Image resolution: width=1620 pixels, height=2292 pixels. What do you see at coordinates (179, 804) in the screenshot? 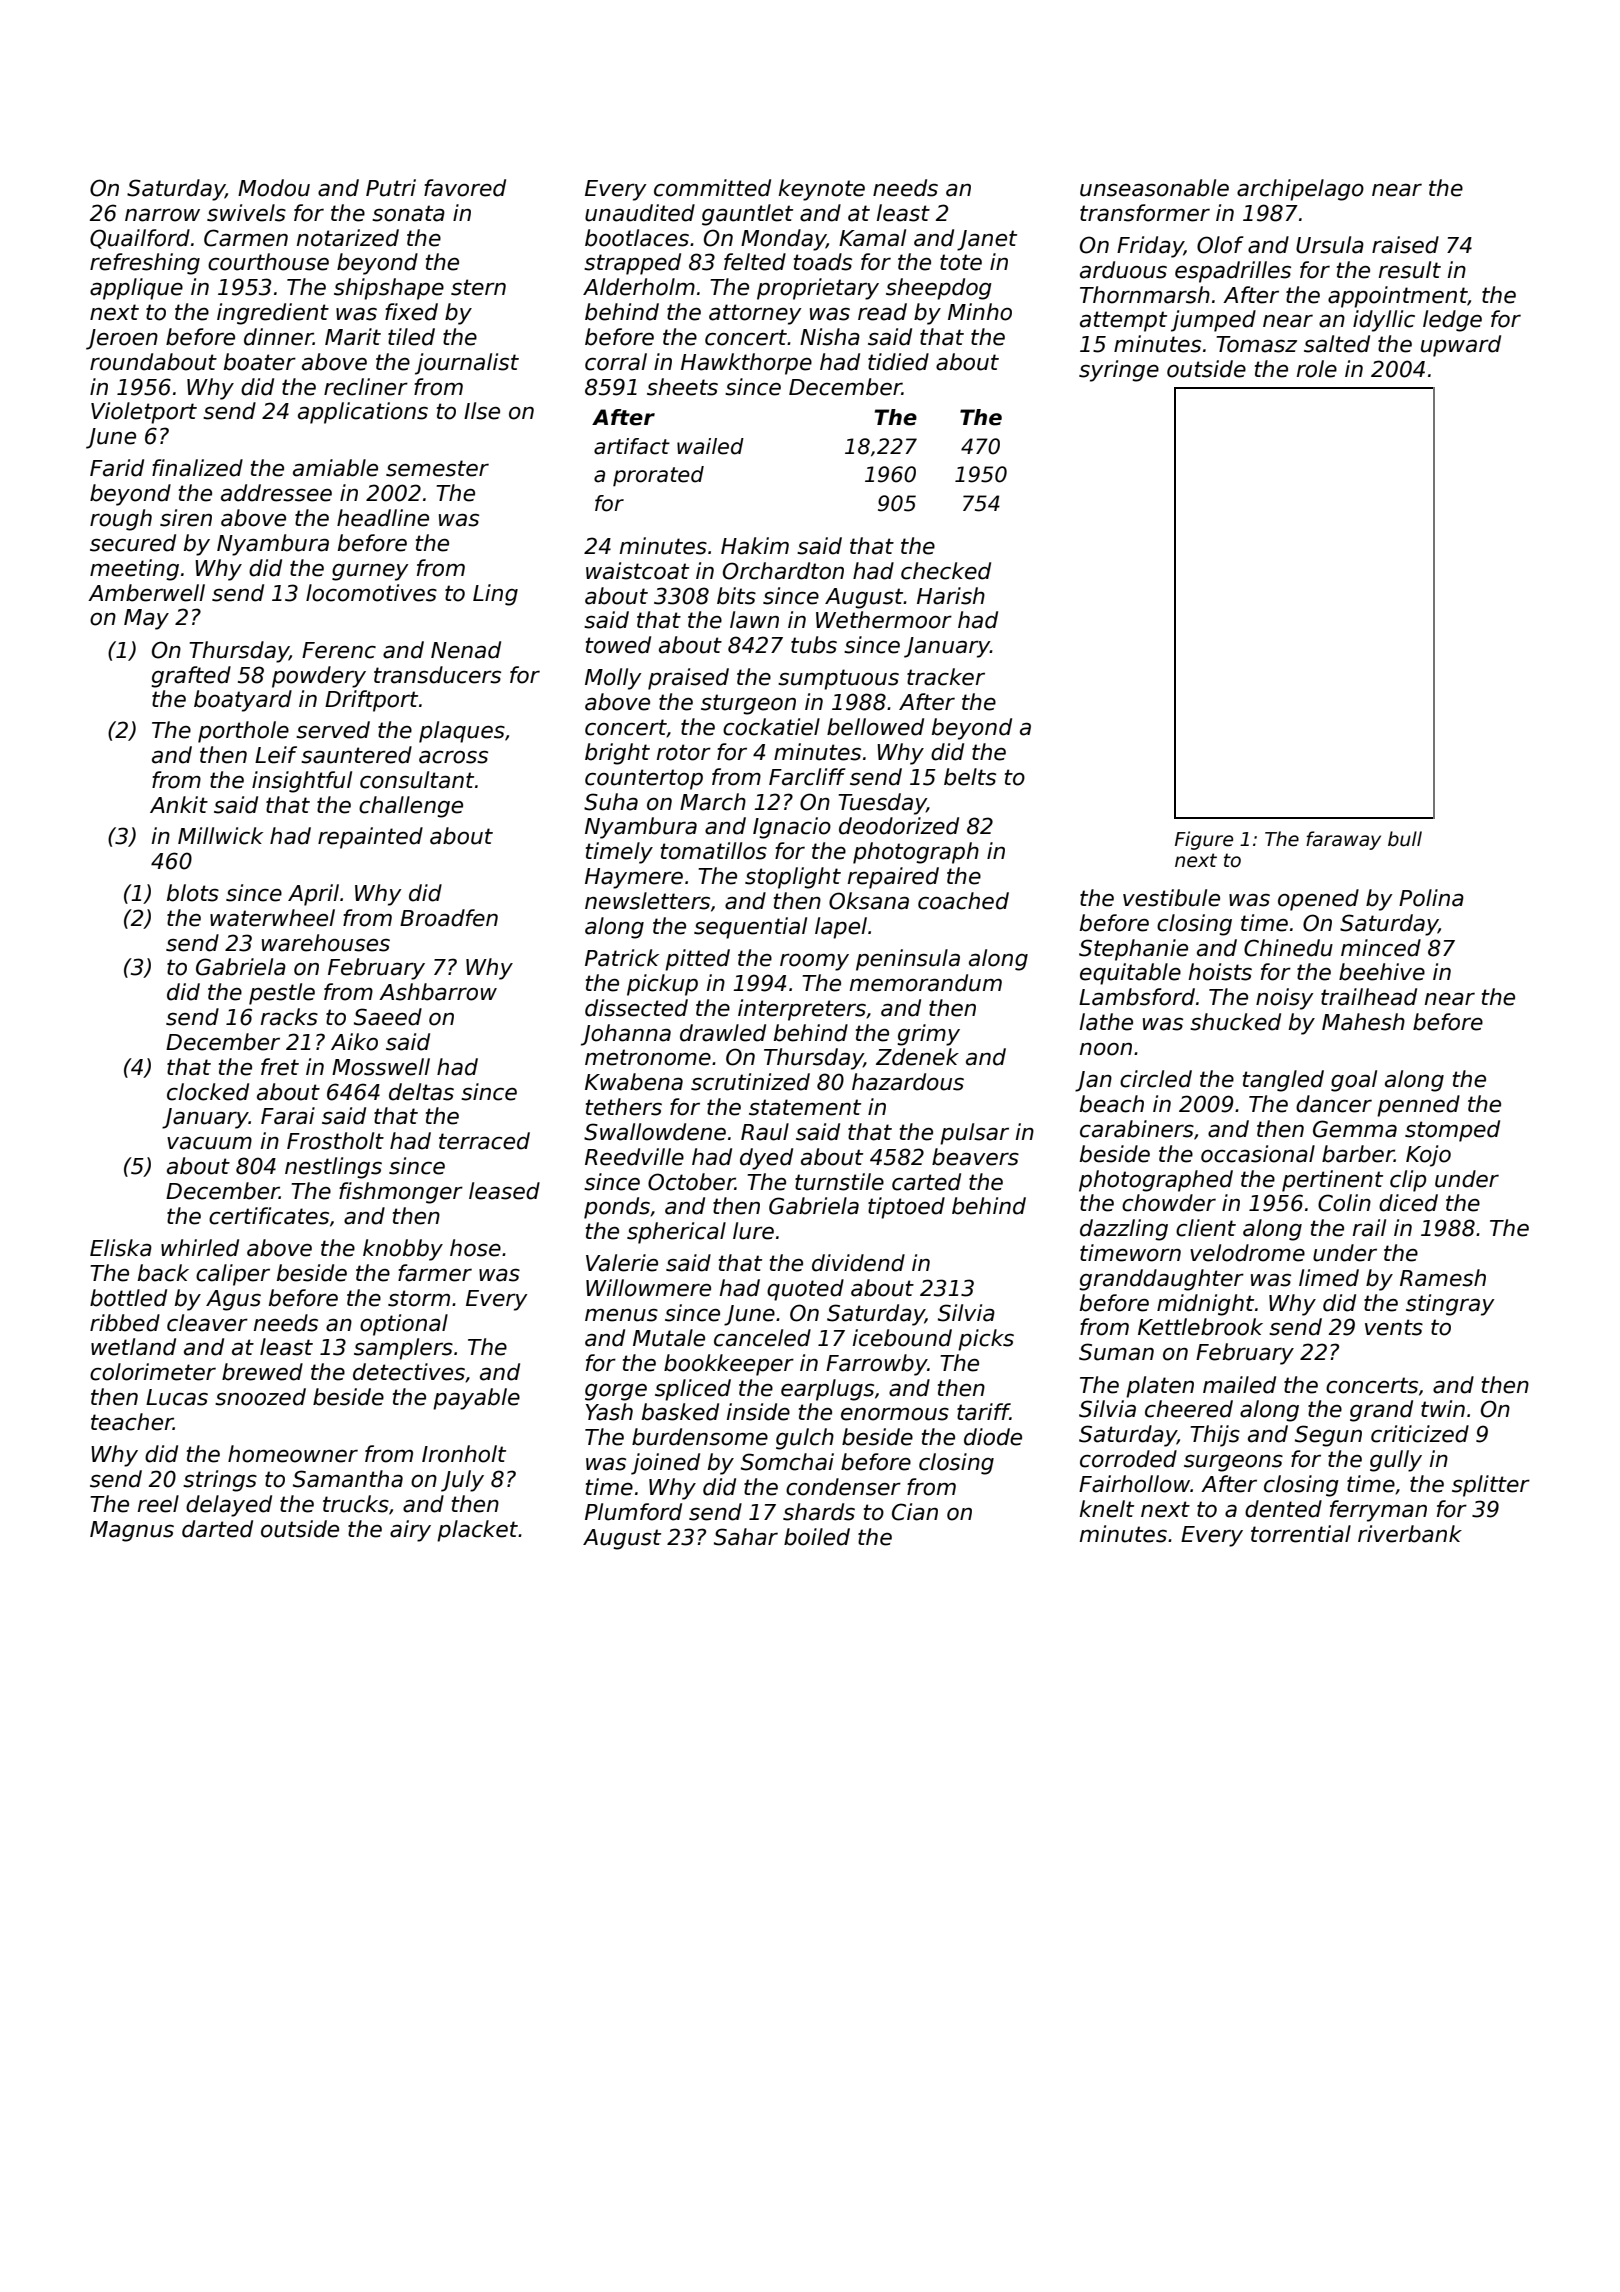
I see `Ankit` at bounding box center [179, 804].
